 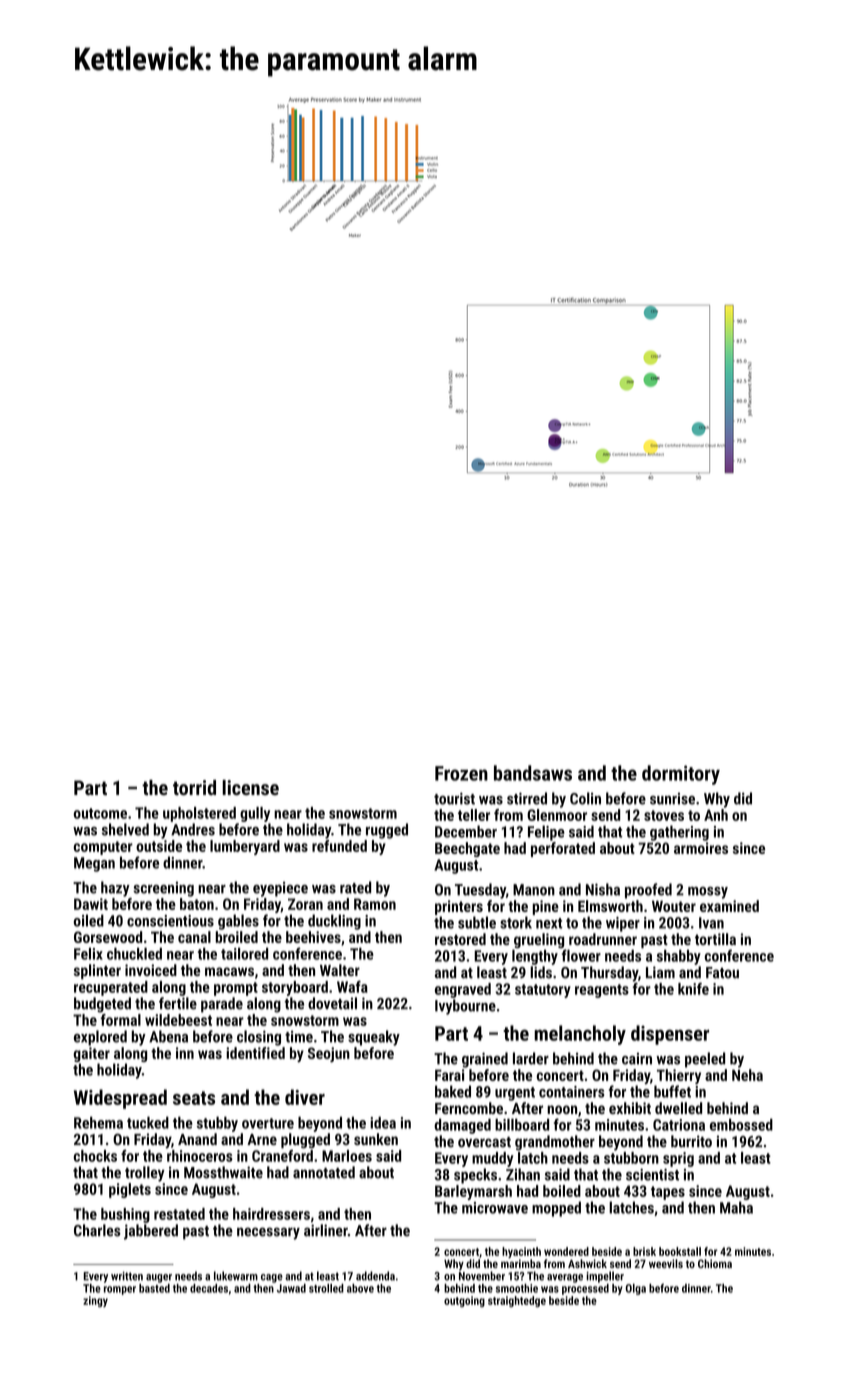 What do you see at coordinates (194, 787) in the screenshot?
I see `torrid` at bounding box center [194, 787].
